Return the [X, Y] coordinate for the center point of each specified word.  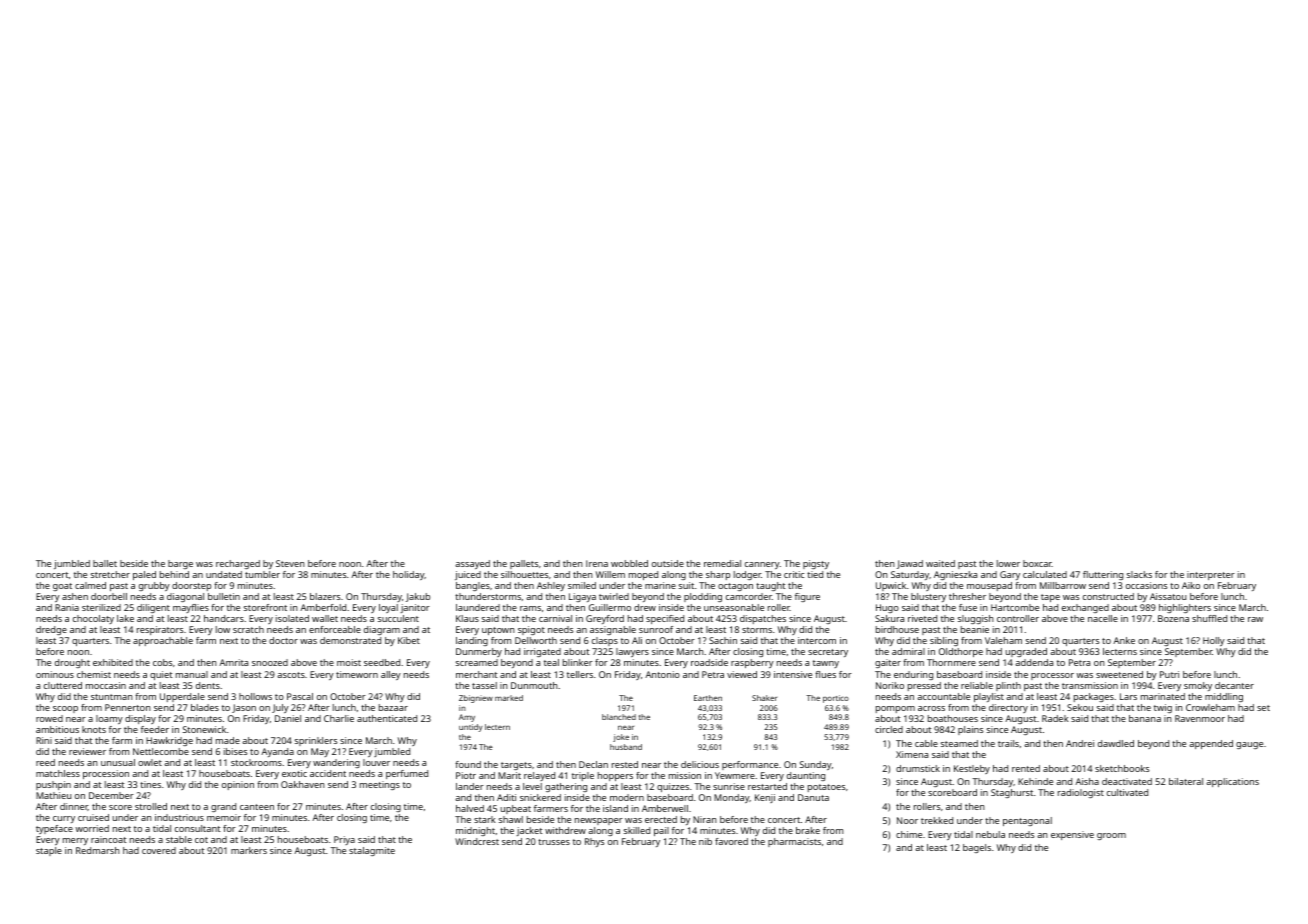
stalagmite [372, 851]
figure [807, 597]
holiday [409, 575]
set [1263, 708]
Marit [509, 775]
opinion [238, 785]
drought [72, 663]
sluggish [976, 619]
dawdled [1116, 743]
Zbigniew [476, 699]
